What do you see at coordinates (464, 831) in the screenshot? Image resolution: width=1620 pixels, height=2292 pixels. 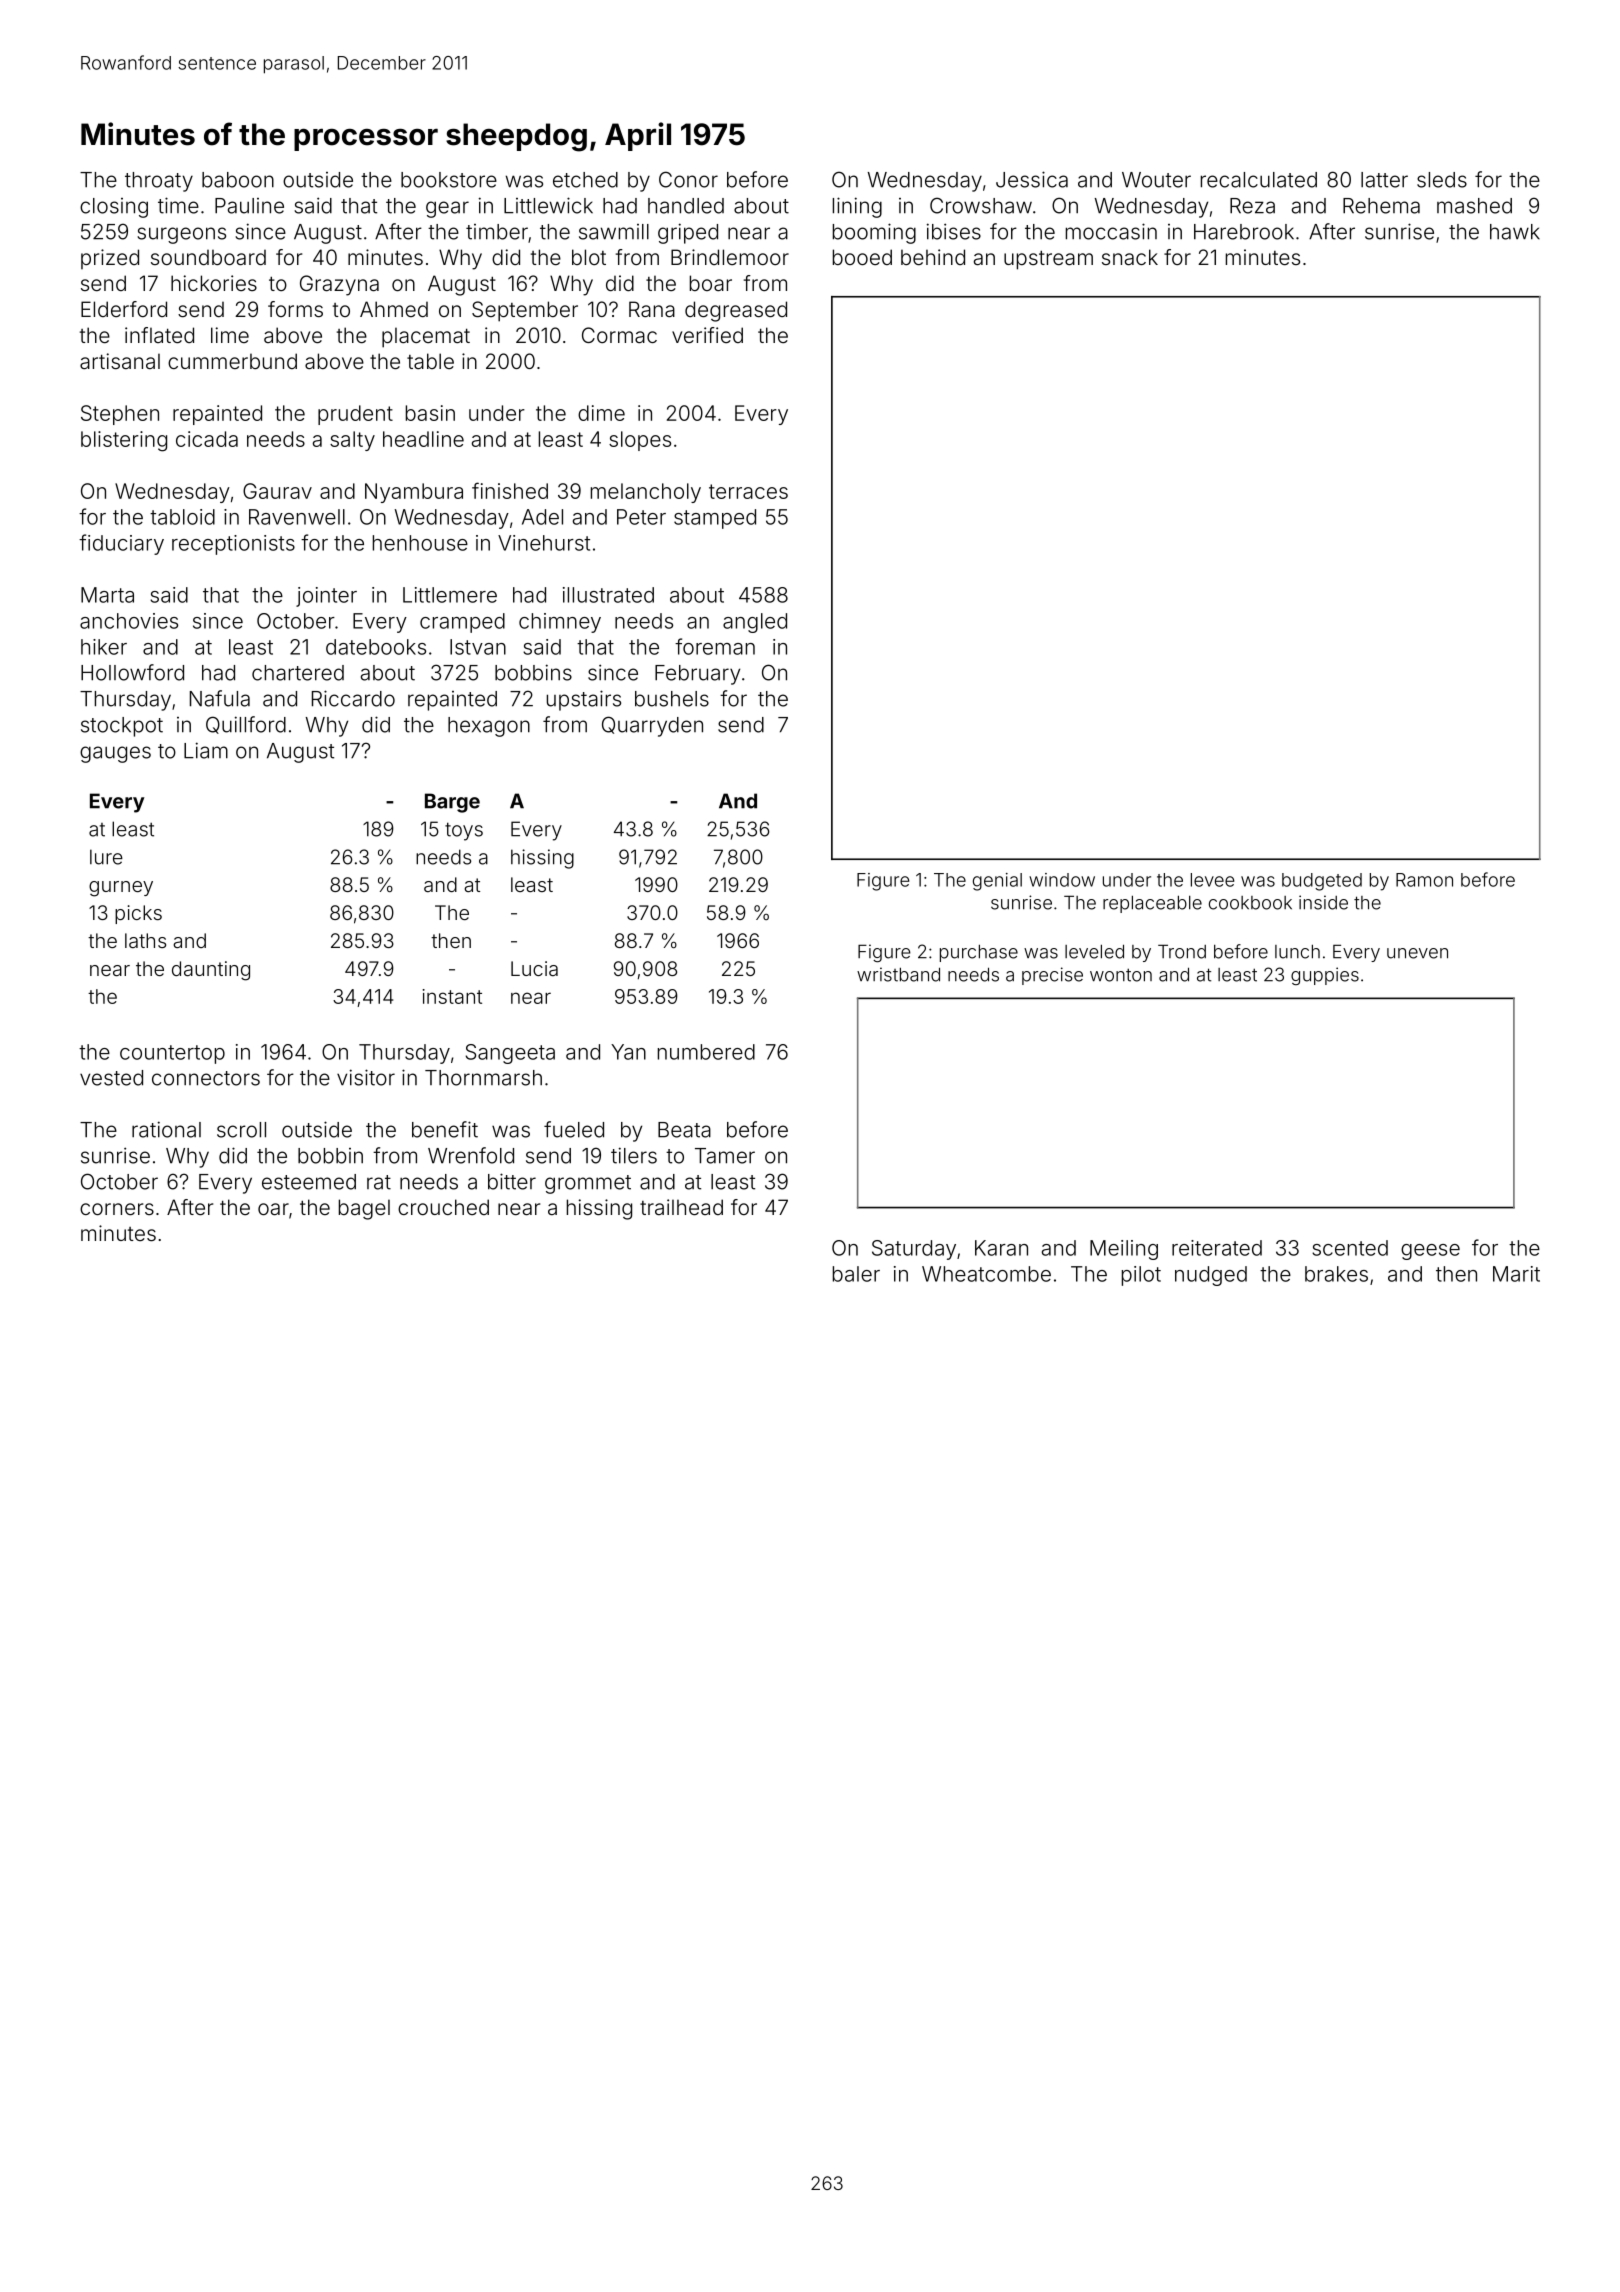 I see `toys` at bounding box center [464, 831].
